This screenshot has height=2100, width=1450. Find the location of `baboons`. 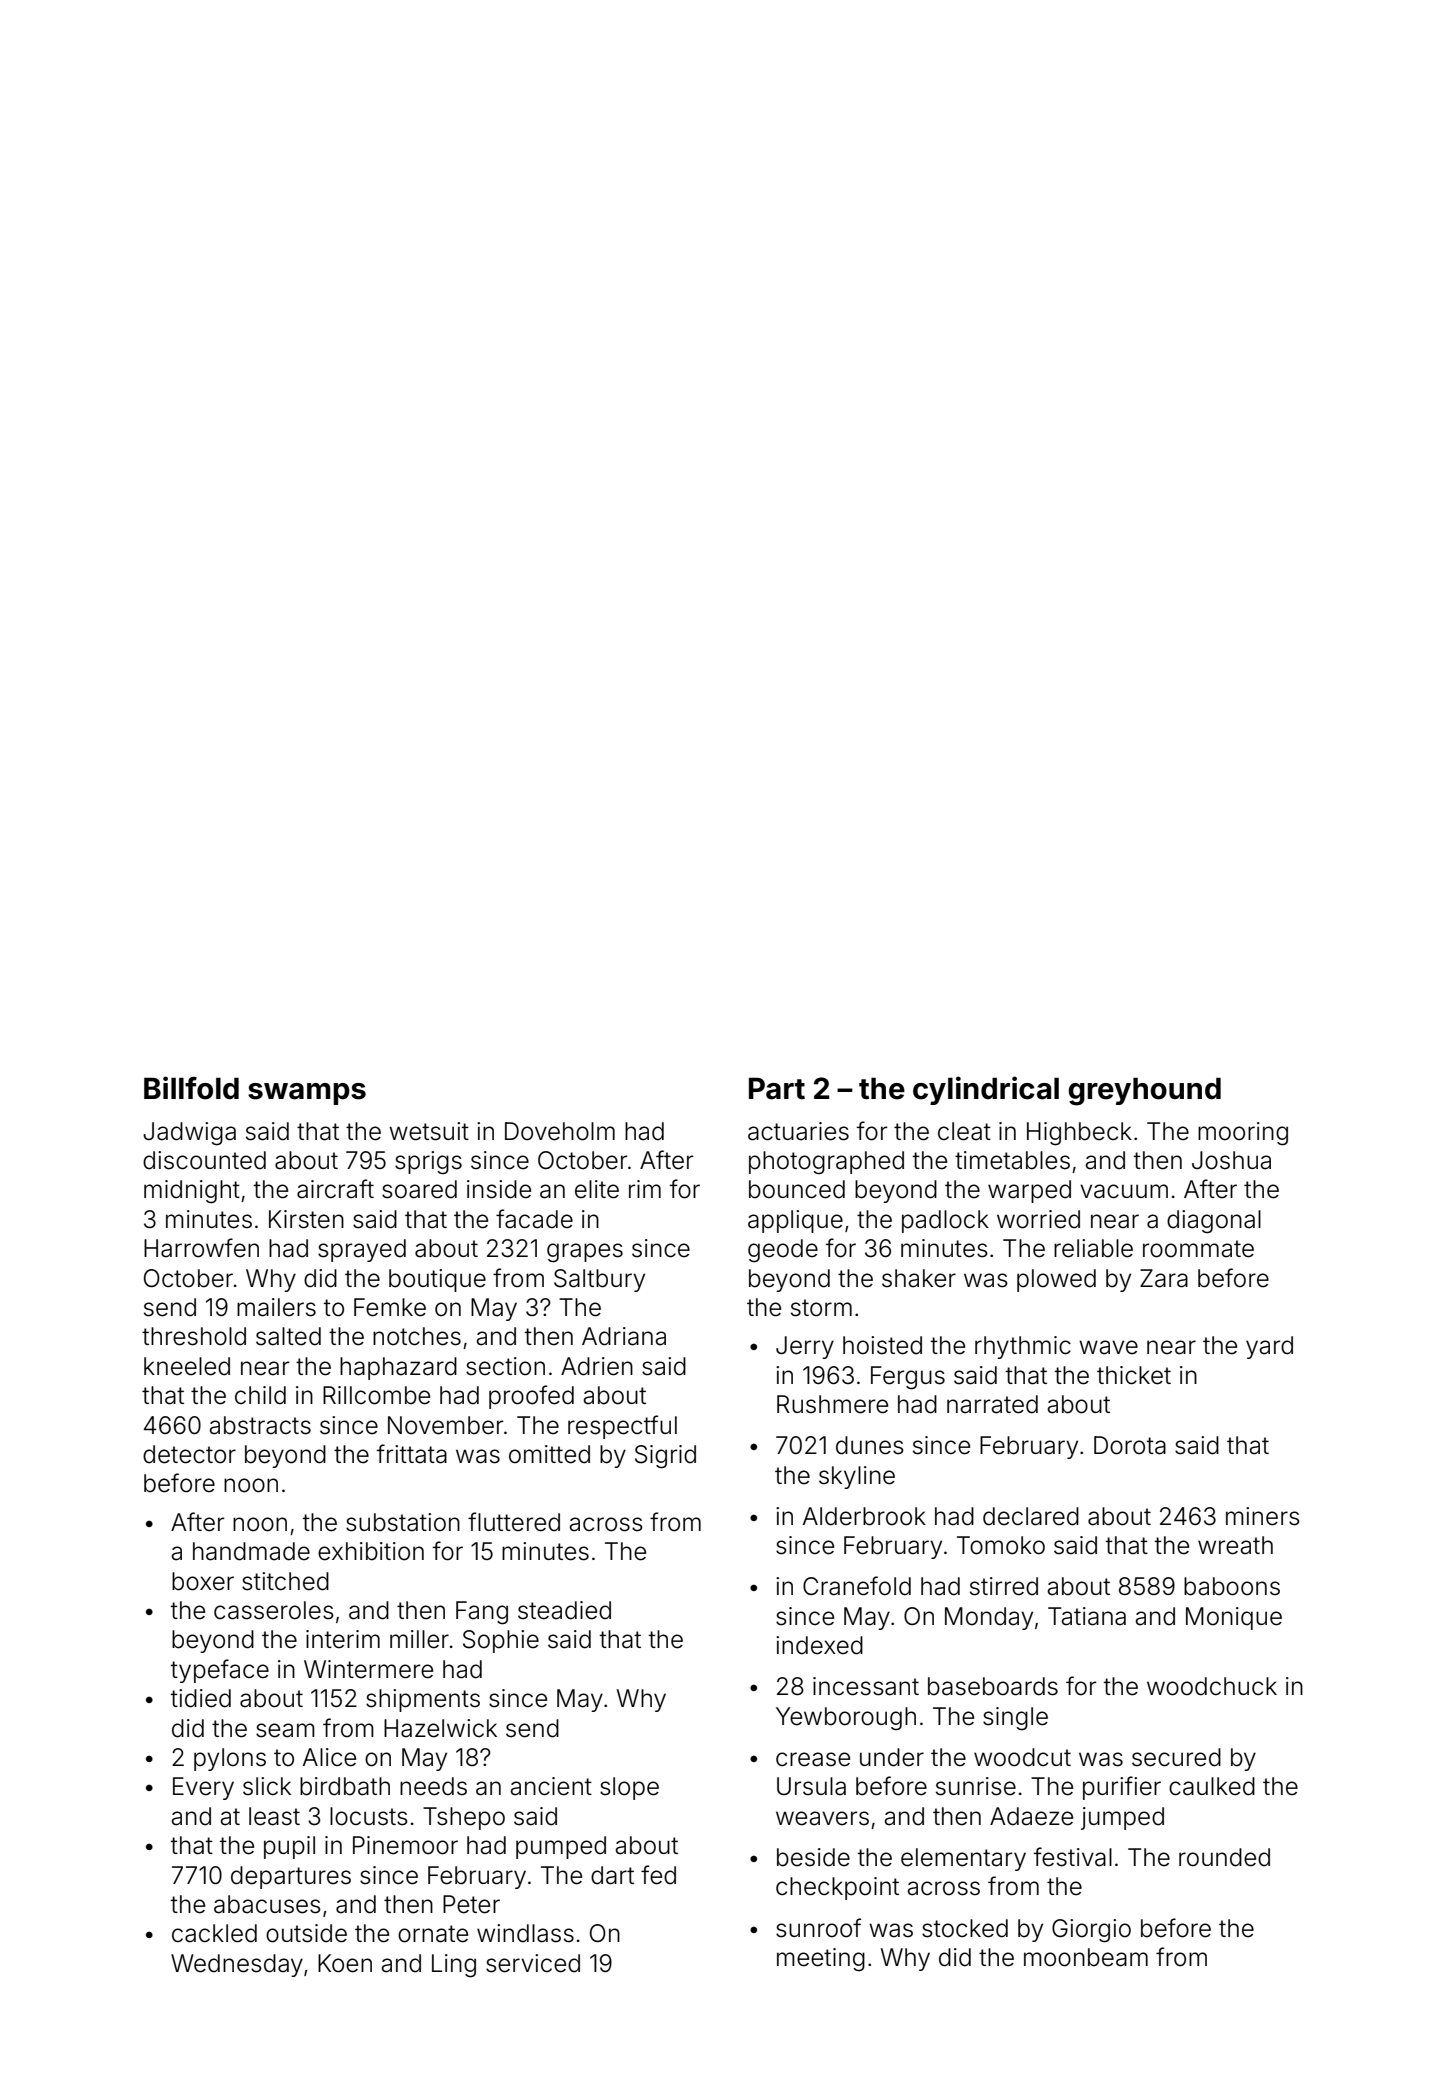

baboons is located at coordinates (1232, 1586).
